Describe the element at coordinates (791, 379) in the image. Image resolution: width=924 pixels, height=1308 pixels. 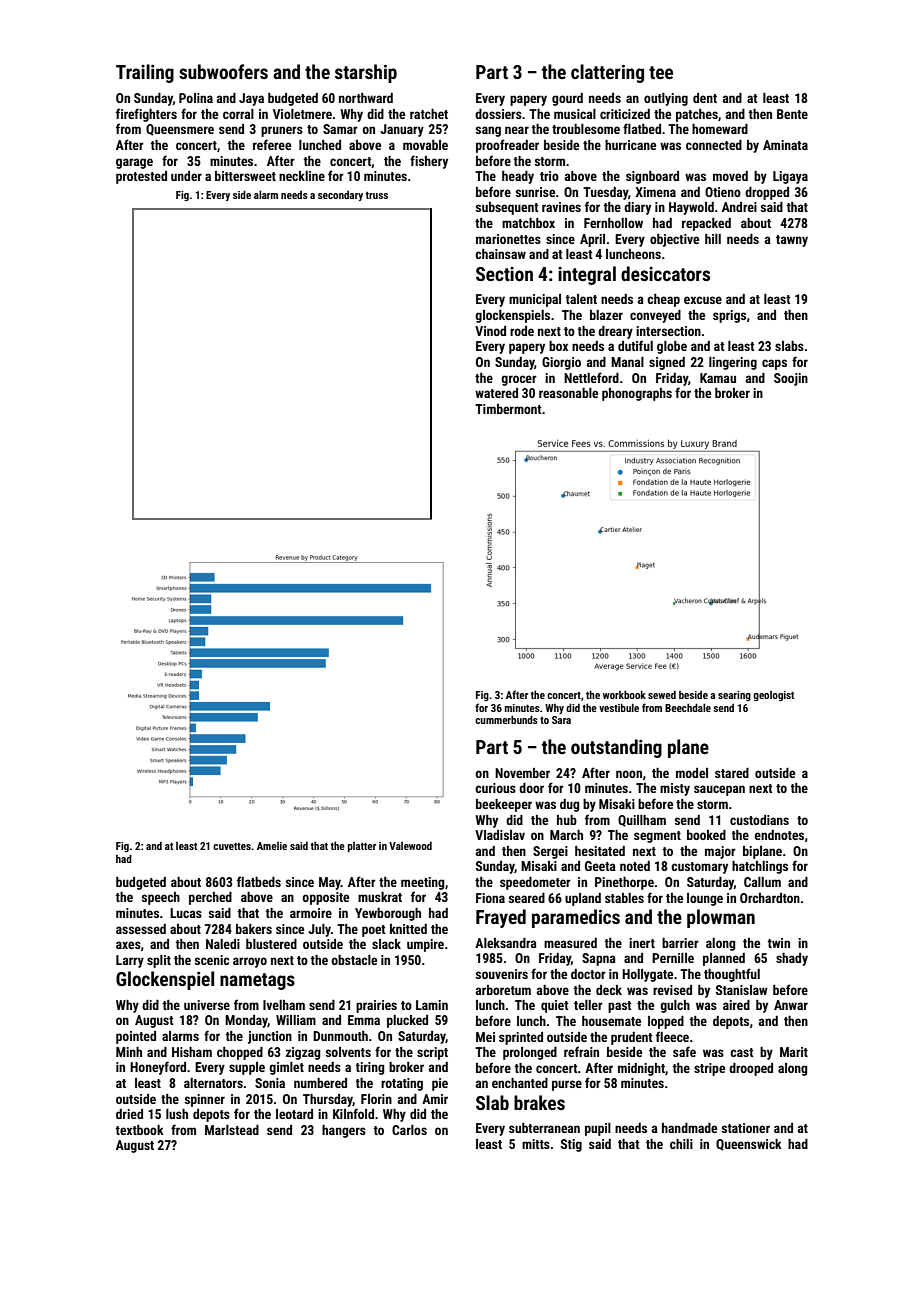
I see `Soojin` at that location.
